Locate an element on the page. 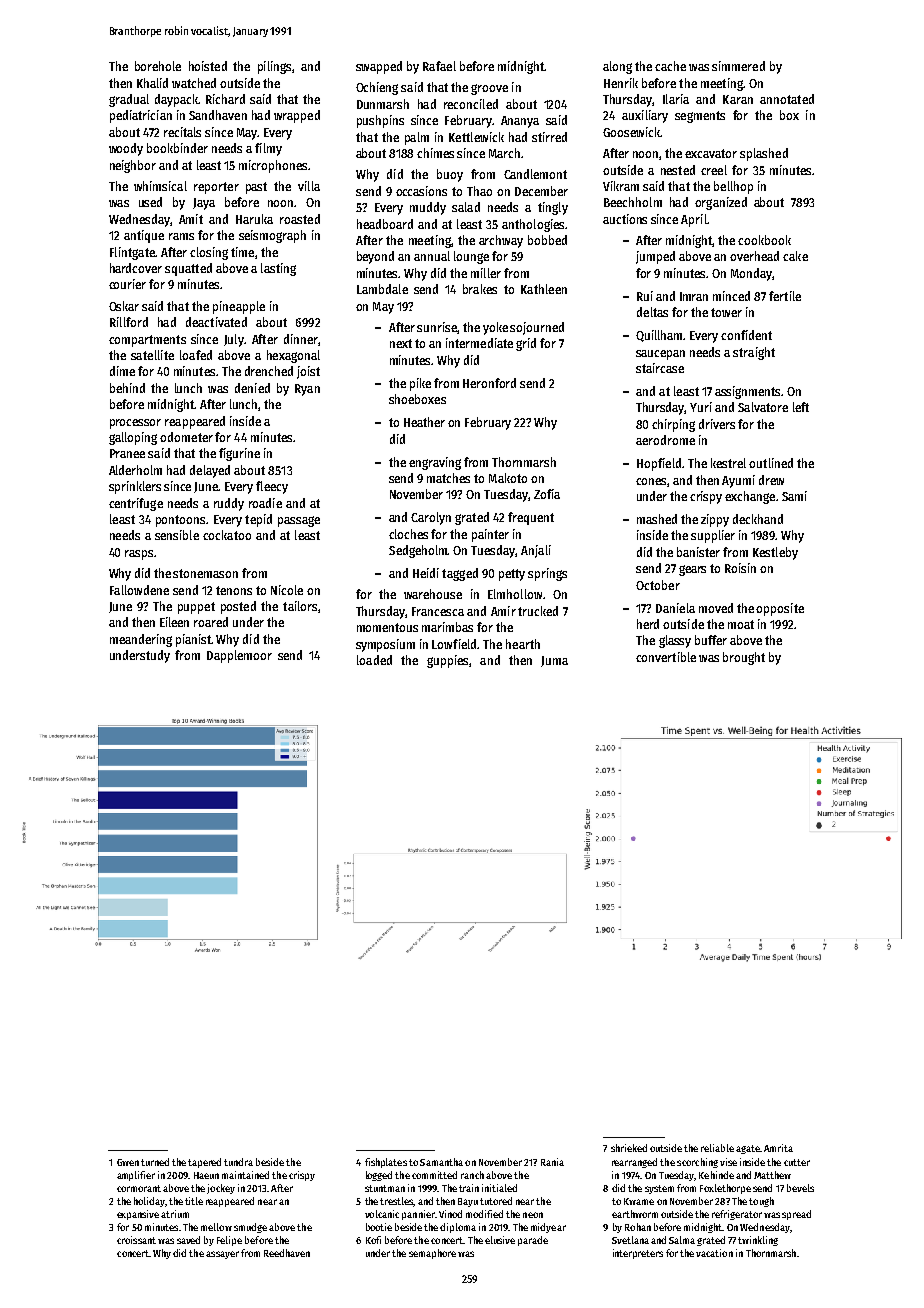 The height and width of the page is (1308, 924). compartments is located at coordinates (147, 341).
